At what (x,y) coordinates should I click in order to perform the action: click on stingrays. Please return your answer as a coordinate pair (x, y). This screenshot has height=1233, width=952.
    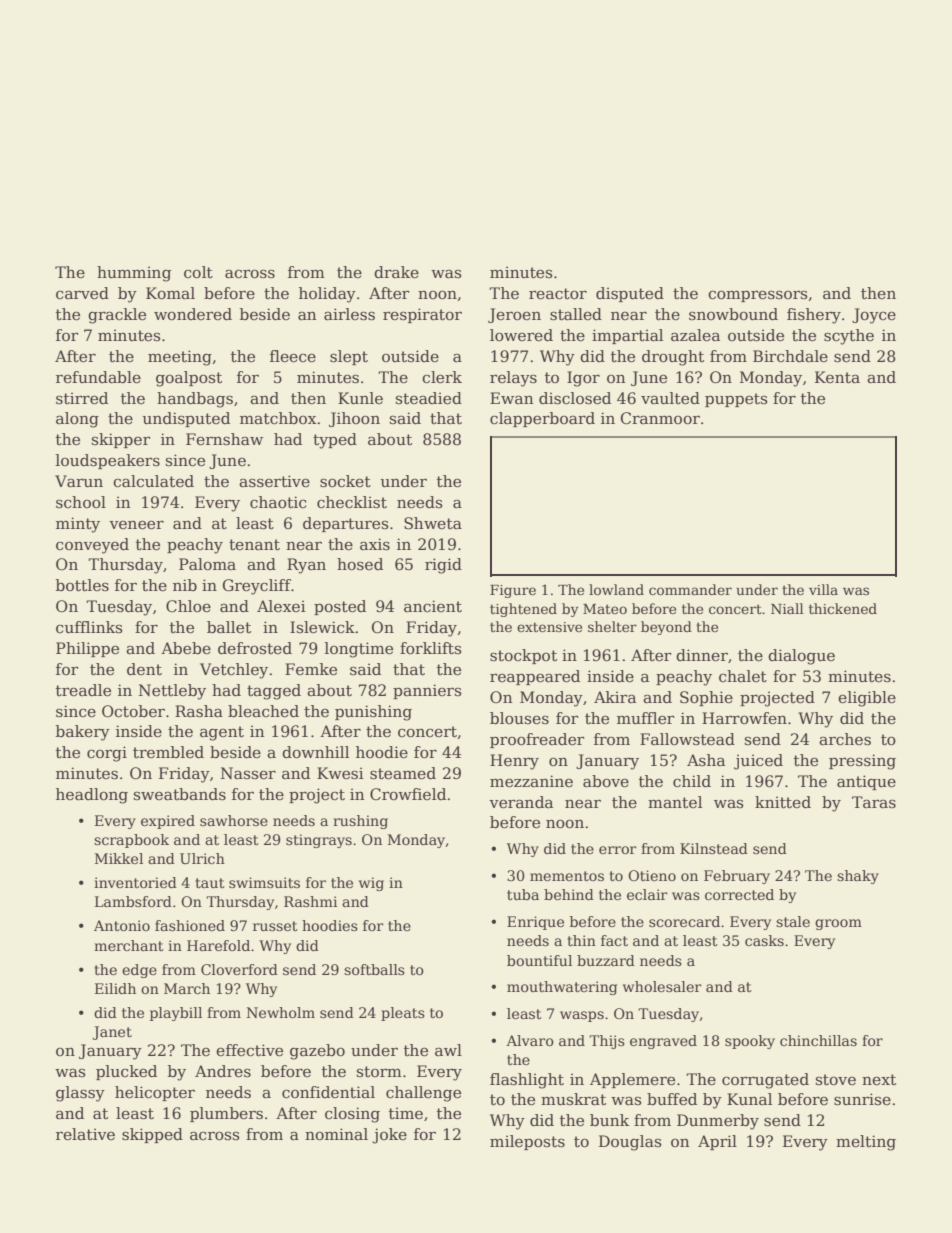
    Looking at the image, I should click on (319, 841).
